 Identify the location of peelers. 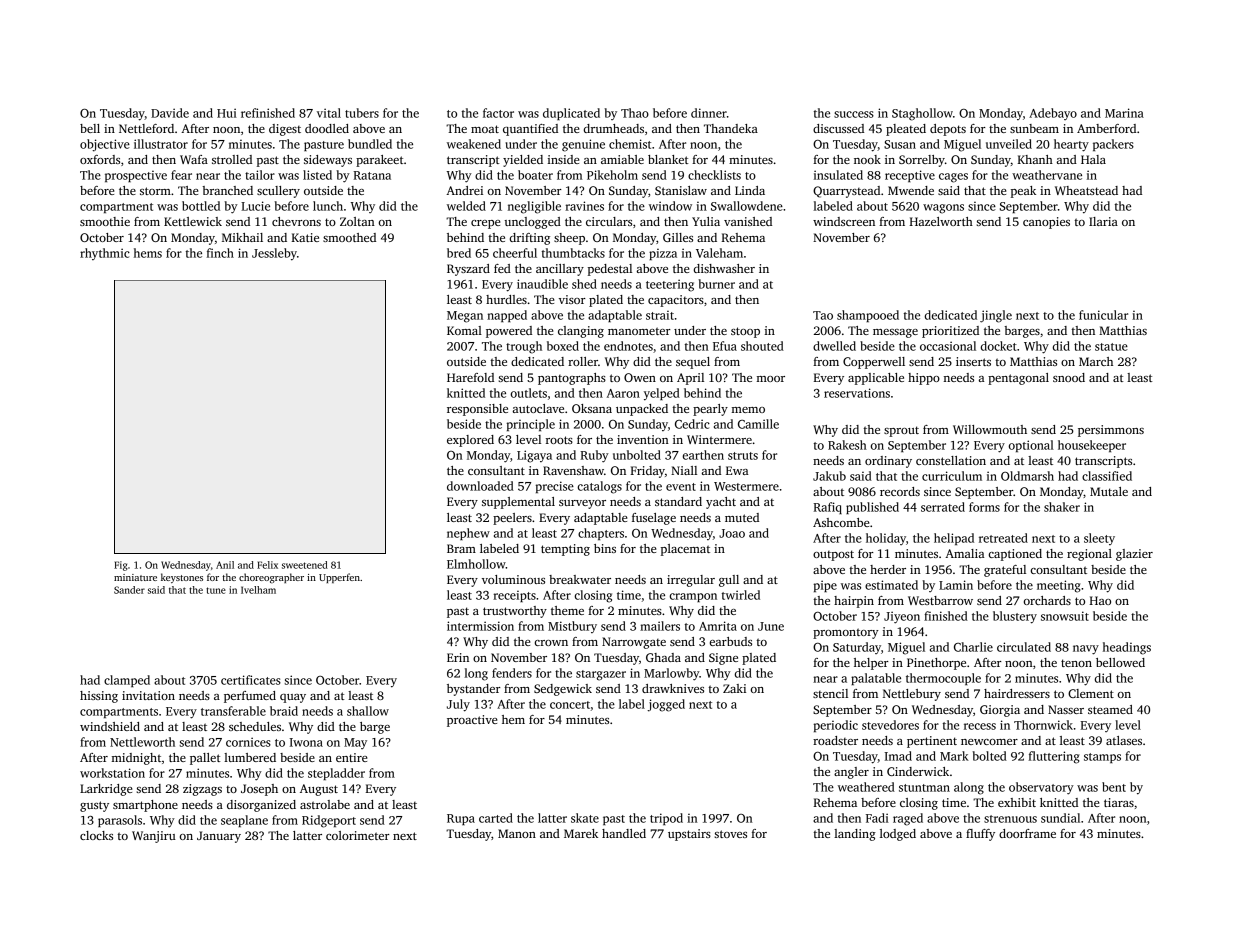
(512, 519).
